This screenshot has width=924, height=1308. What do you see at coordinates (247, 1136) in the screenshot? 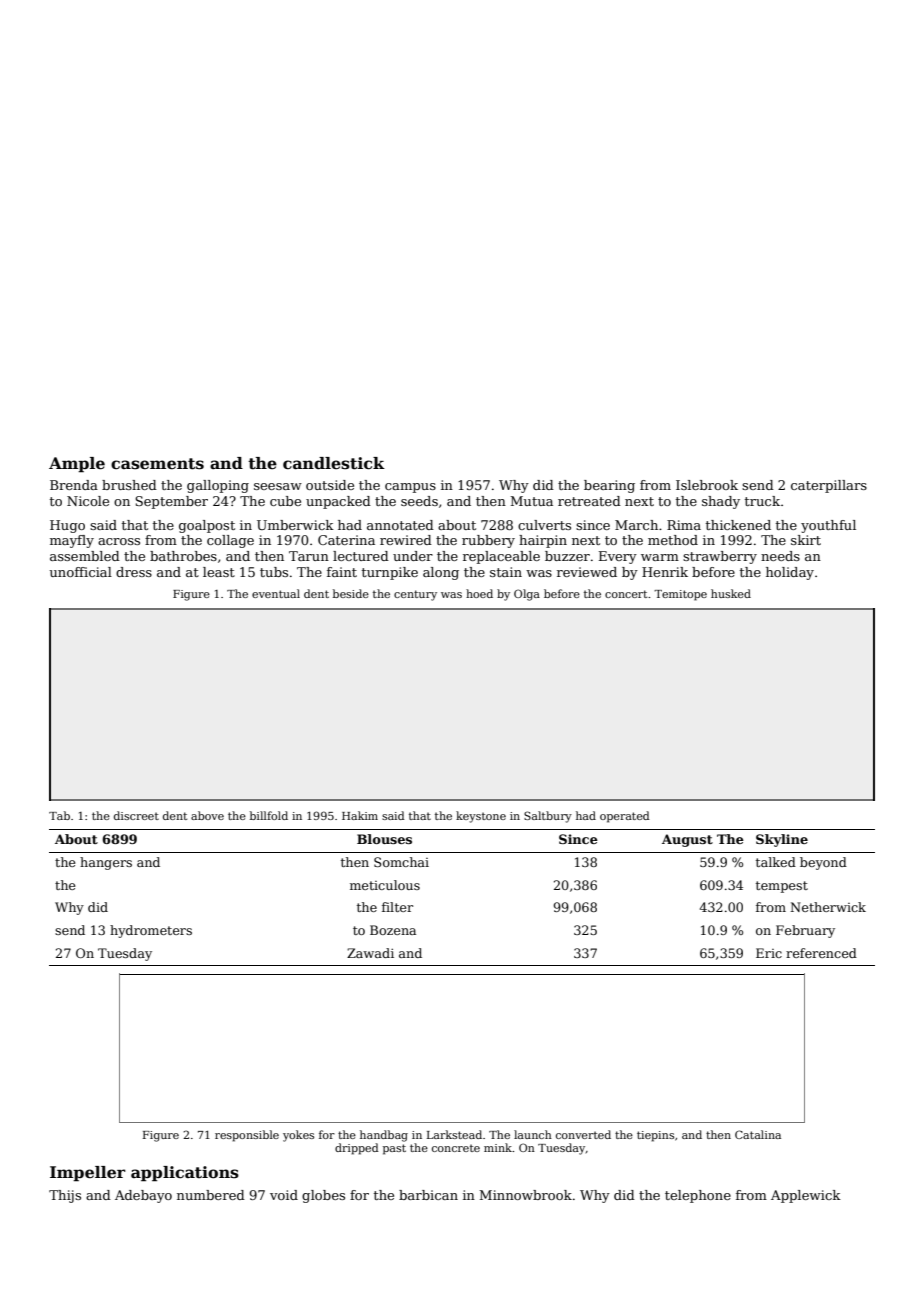
I see `responsible` at bounding box center [247, 1136].
